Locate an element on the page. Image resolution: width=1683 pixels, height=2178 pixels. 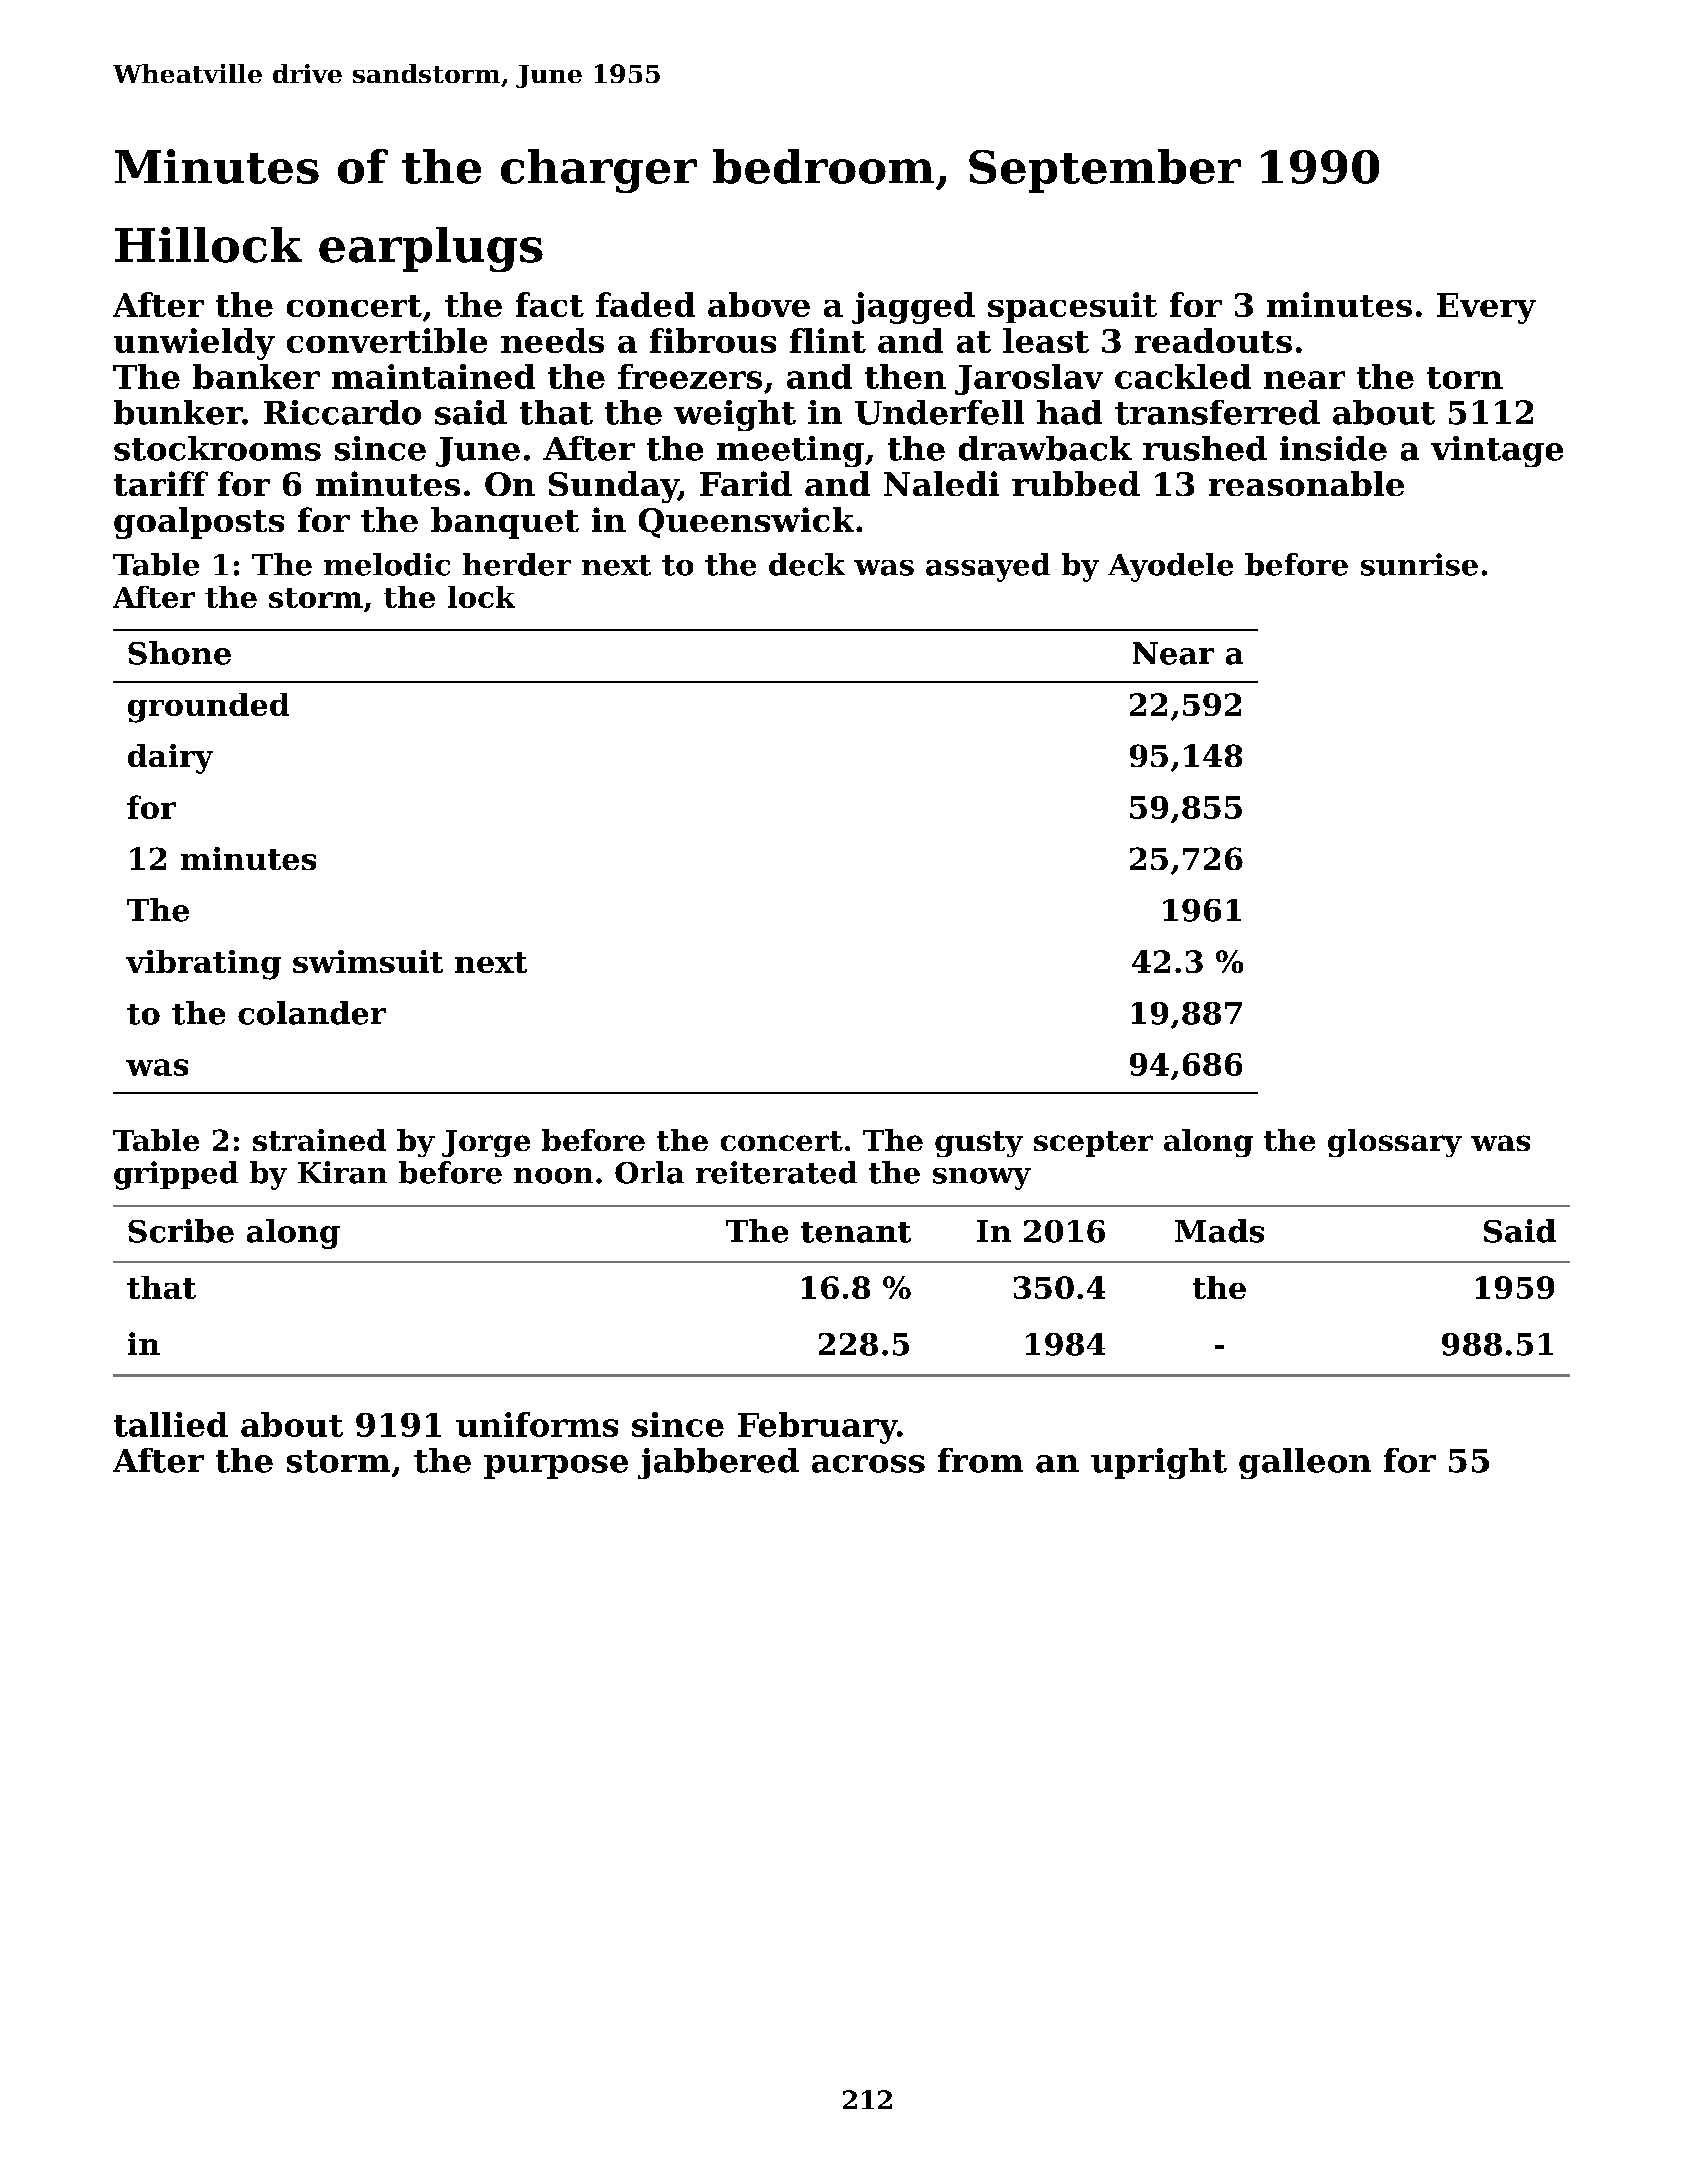
across is located at coordinates (868, 1464).
